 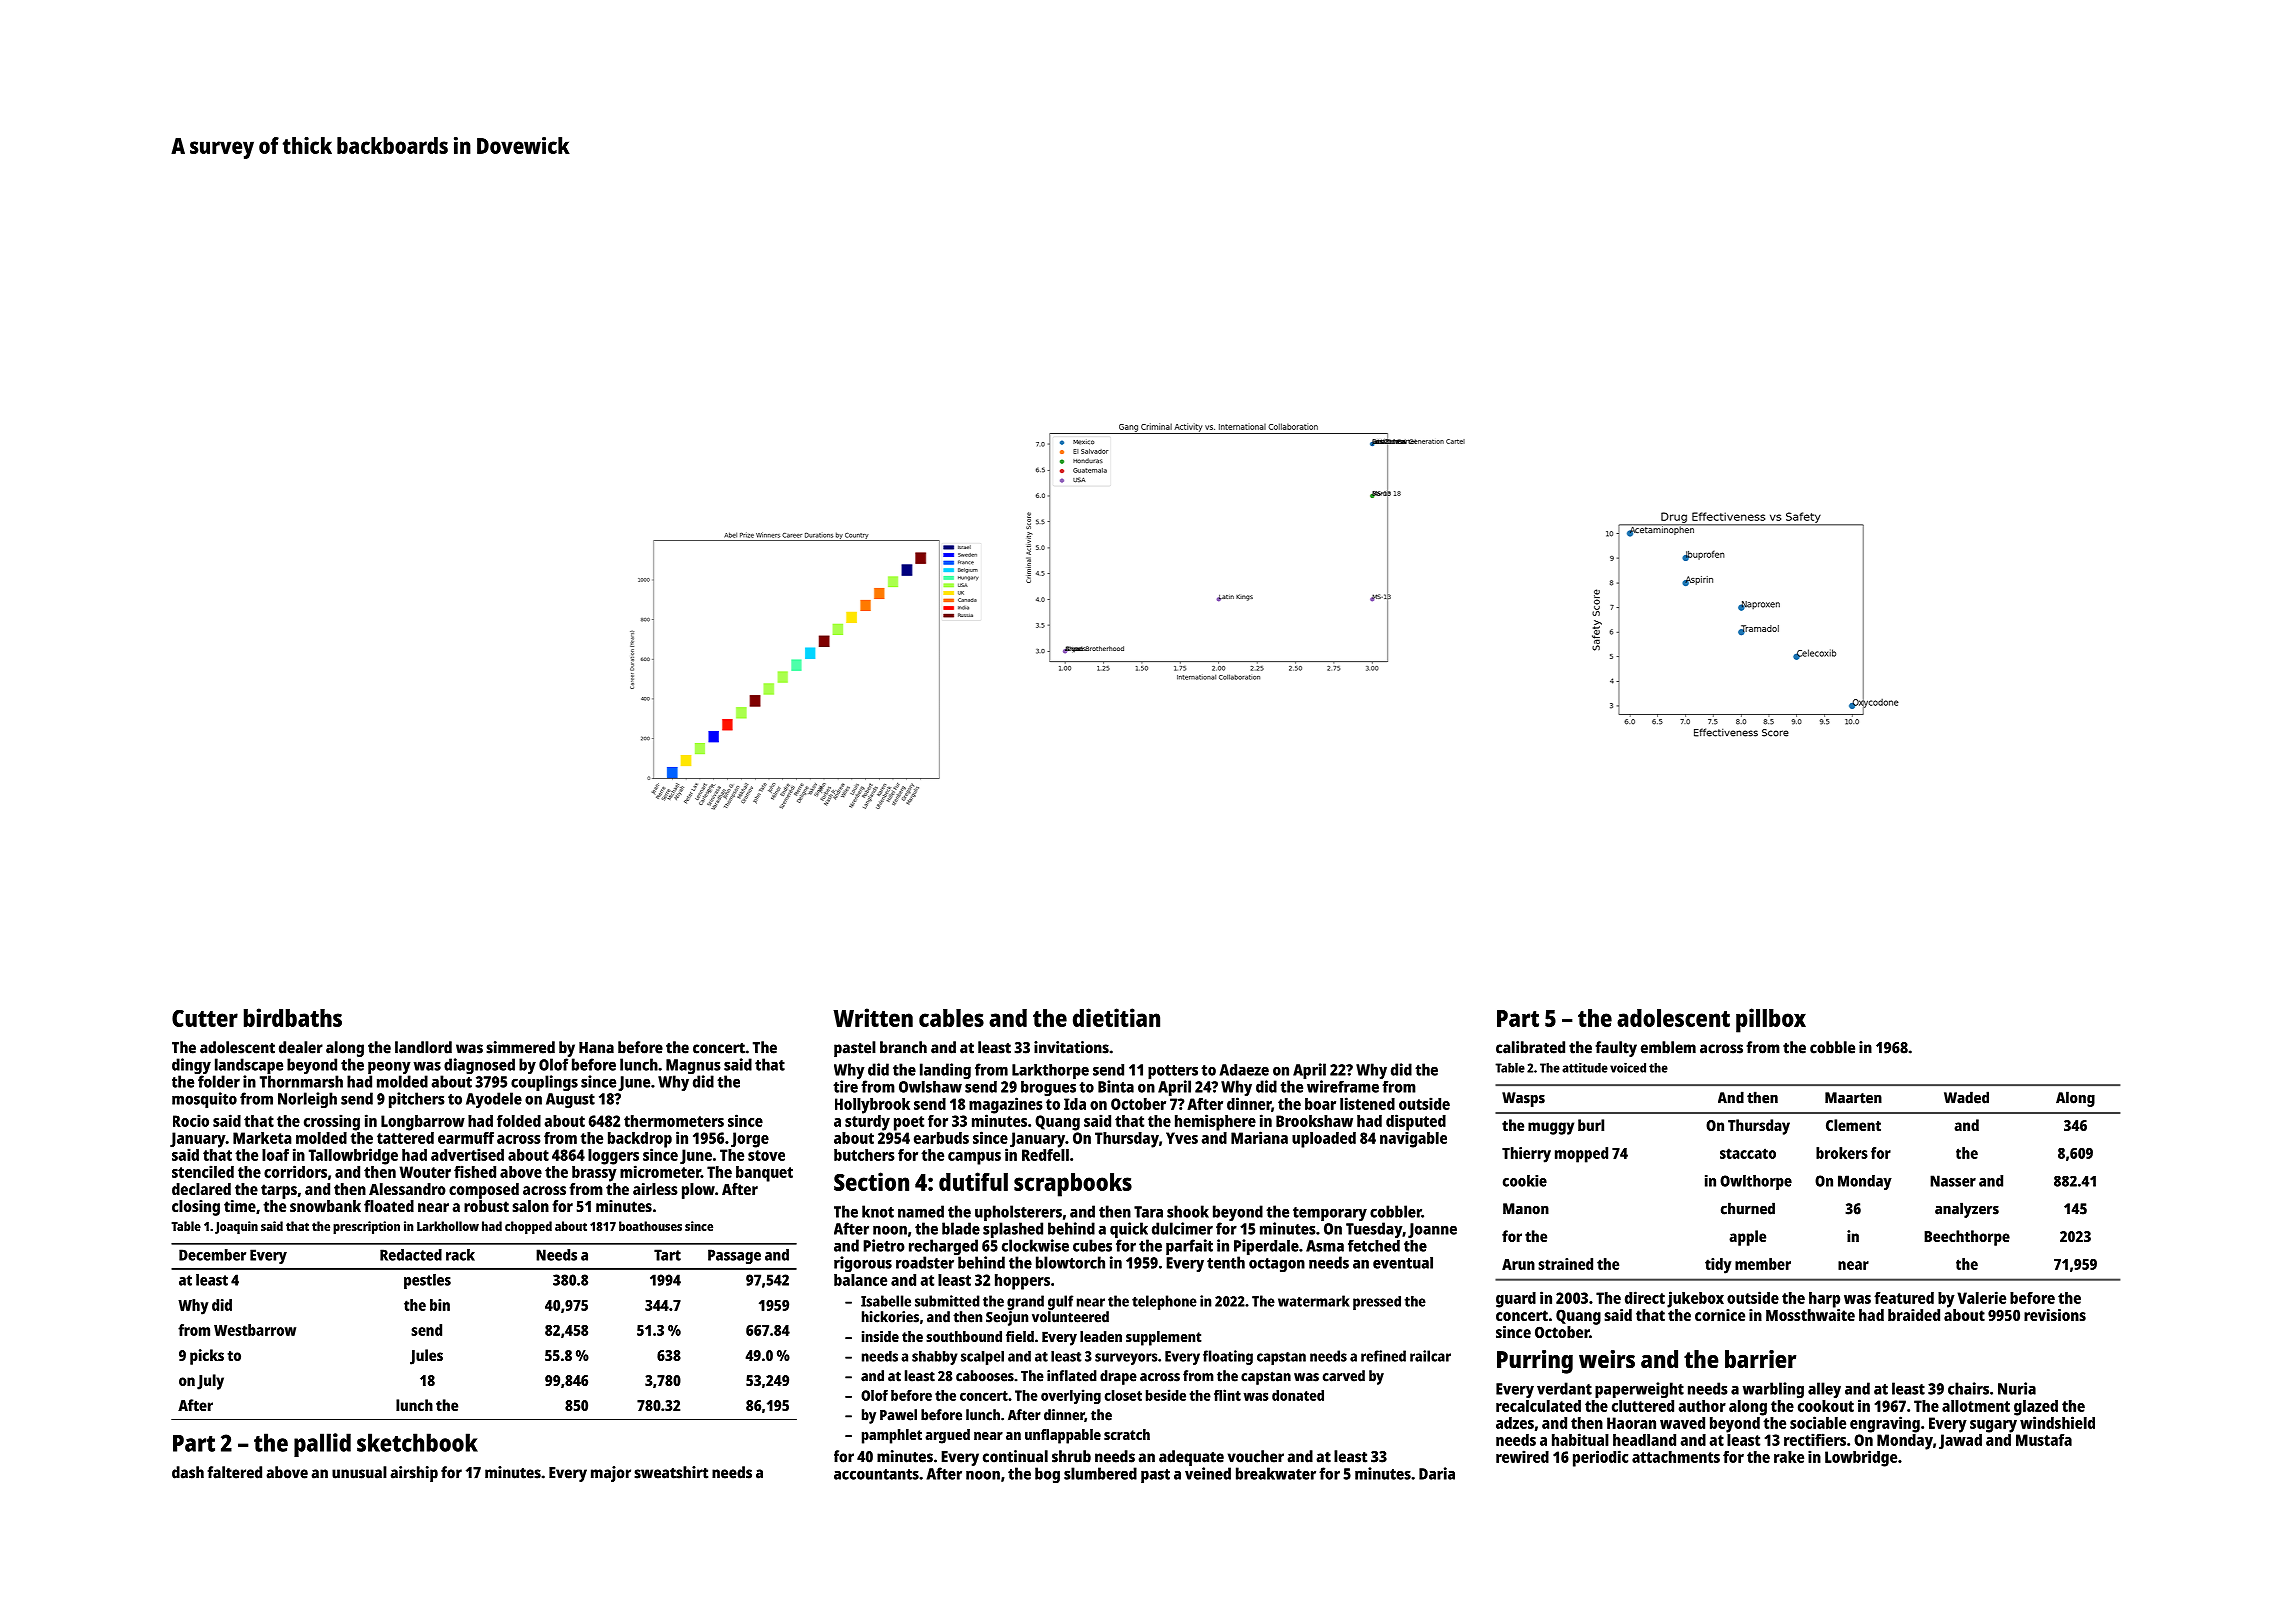 I want to click on pillbox, so click(x=1771, y=1020).
